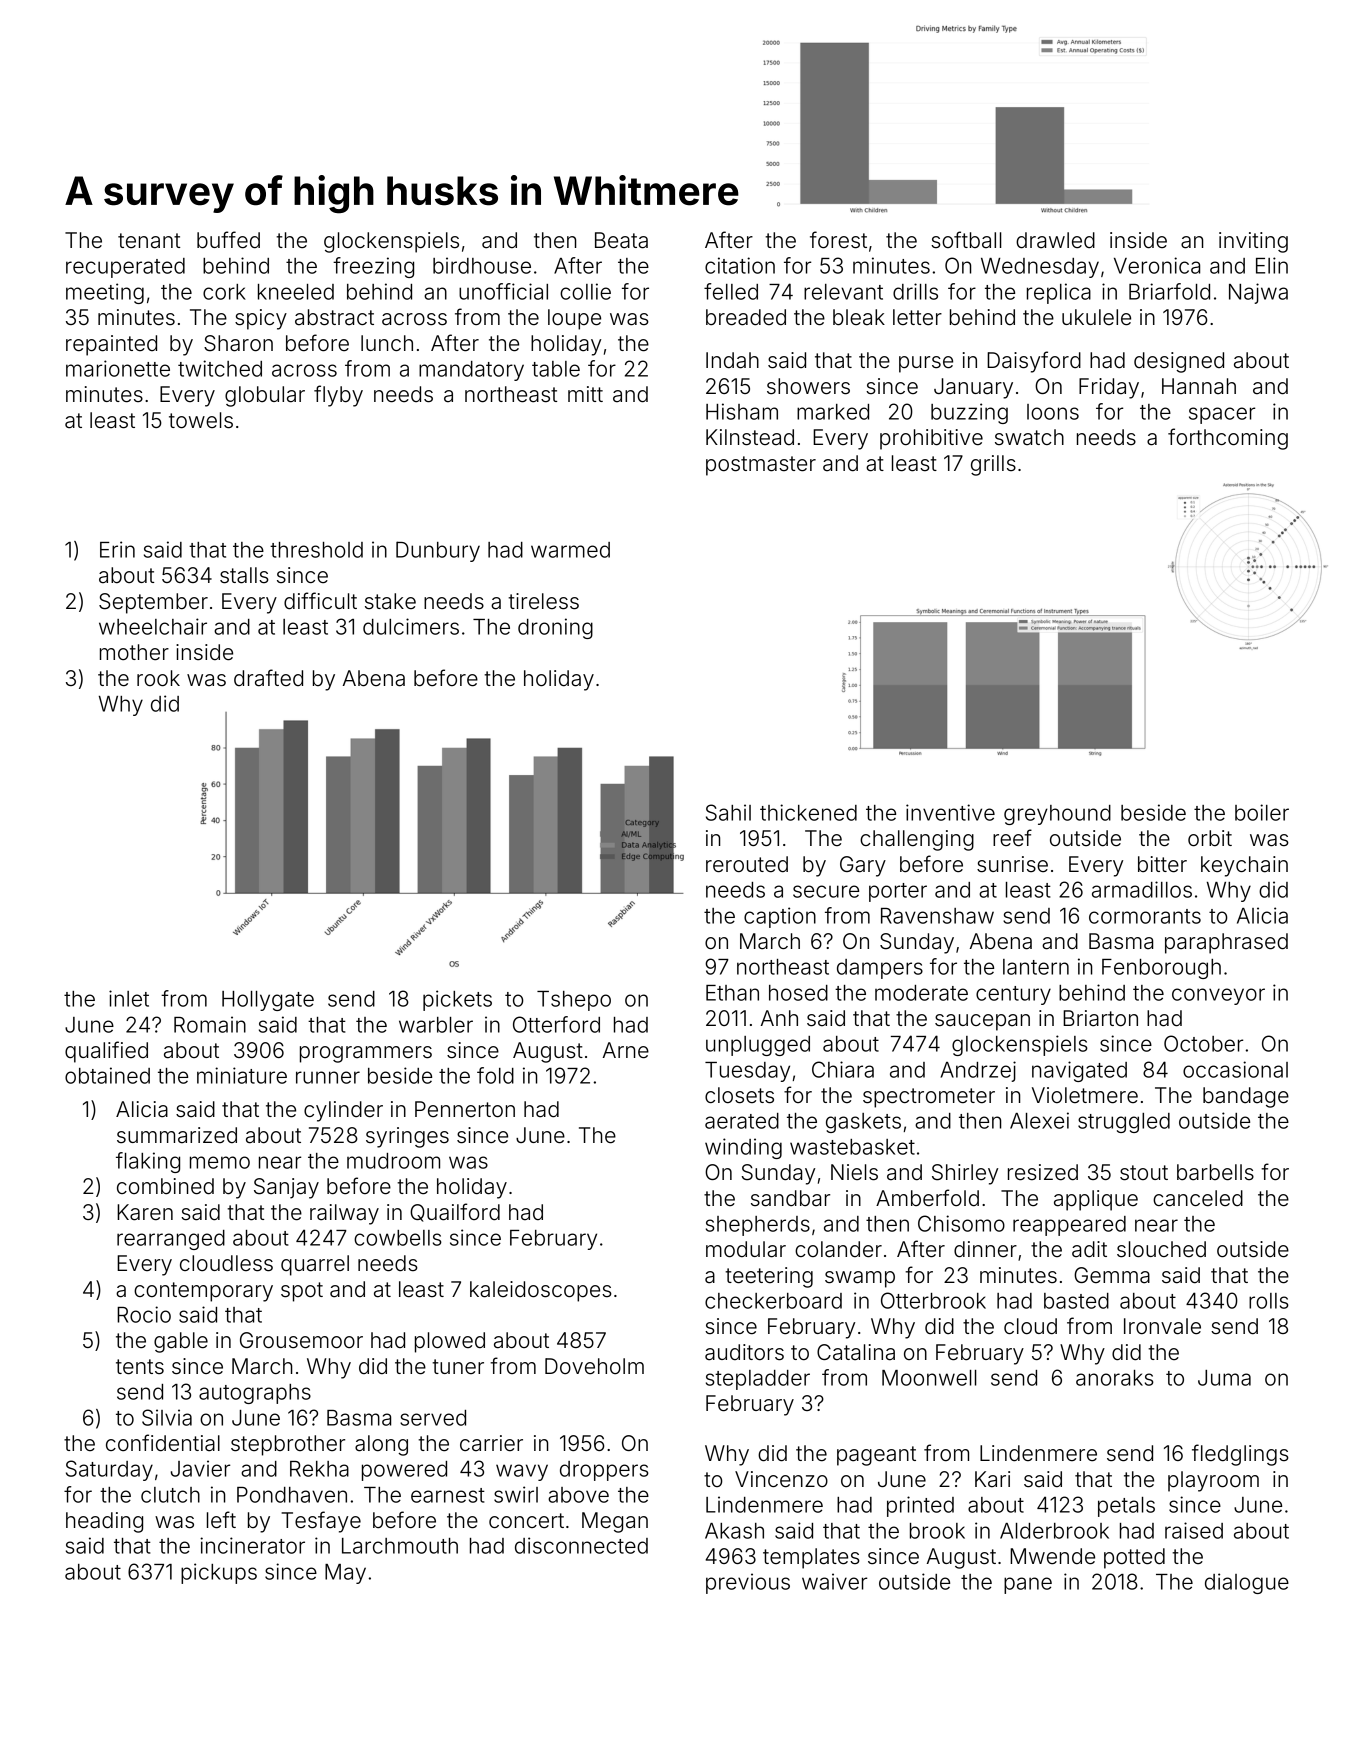  What do you see at coordinates (219, 1573) in the document?
I see `pickups` at bounding box center [219, 1573].
